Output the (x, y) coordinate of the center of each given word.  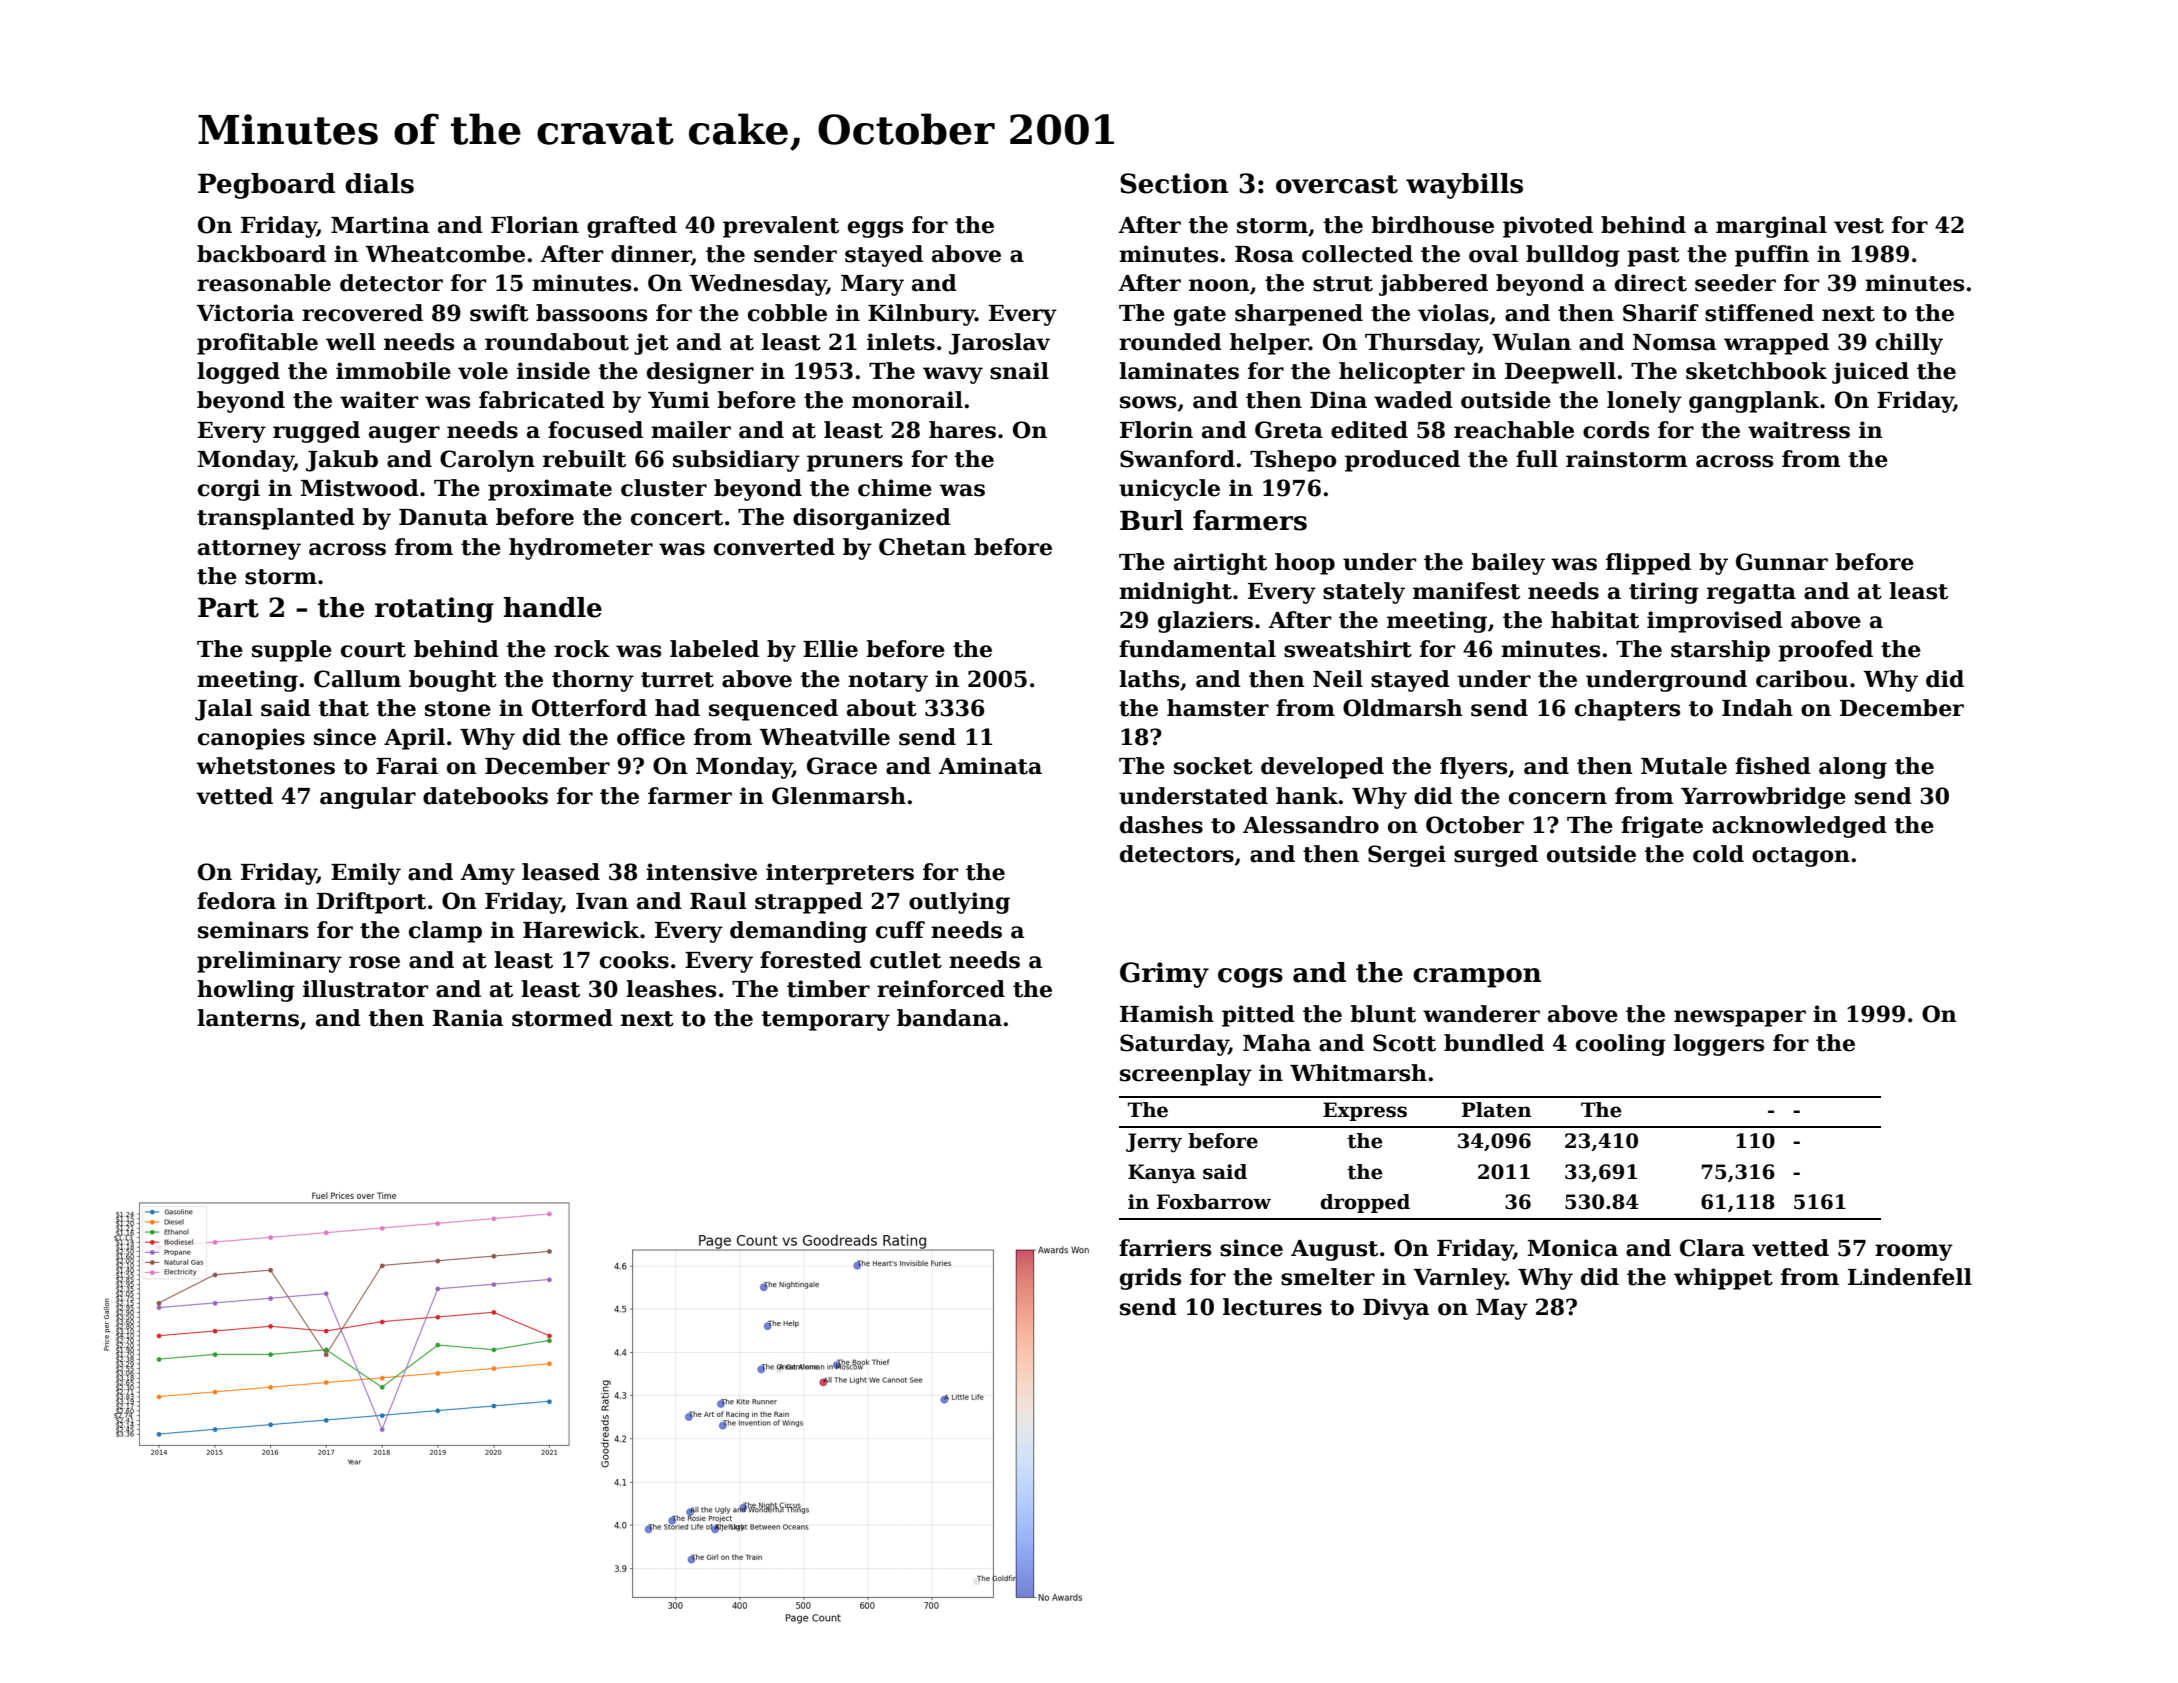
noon (1219, 285)
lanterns (248, 1018)
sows (1148, 402)
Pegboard (266, 186)
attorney (249, 550)
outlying (959, 903)
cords (1616, 430)
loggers (1719, 1045)
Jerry (1154, 1143)
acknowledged (1799, 827)
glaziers (1205, 622)
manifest (1466, 591)
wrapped (1776, 344)
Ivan (602, 901)
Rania (468, 1018)
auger (404, 434)
